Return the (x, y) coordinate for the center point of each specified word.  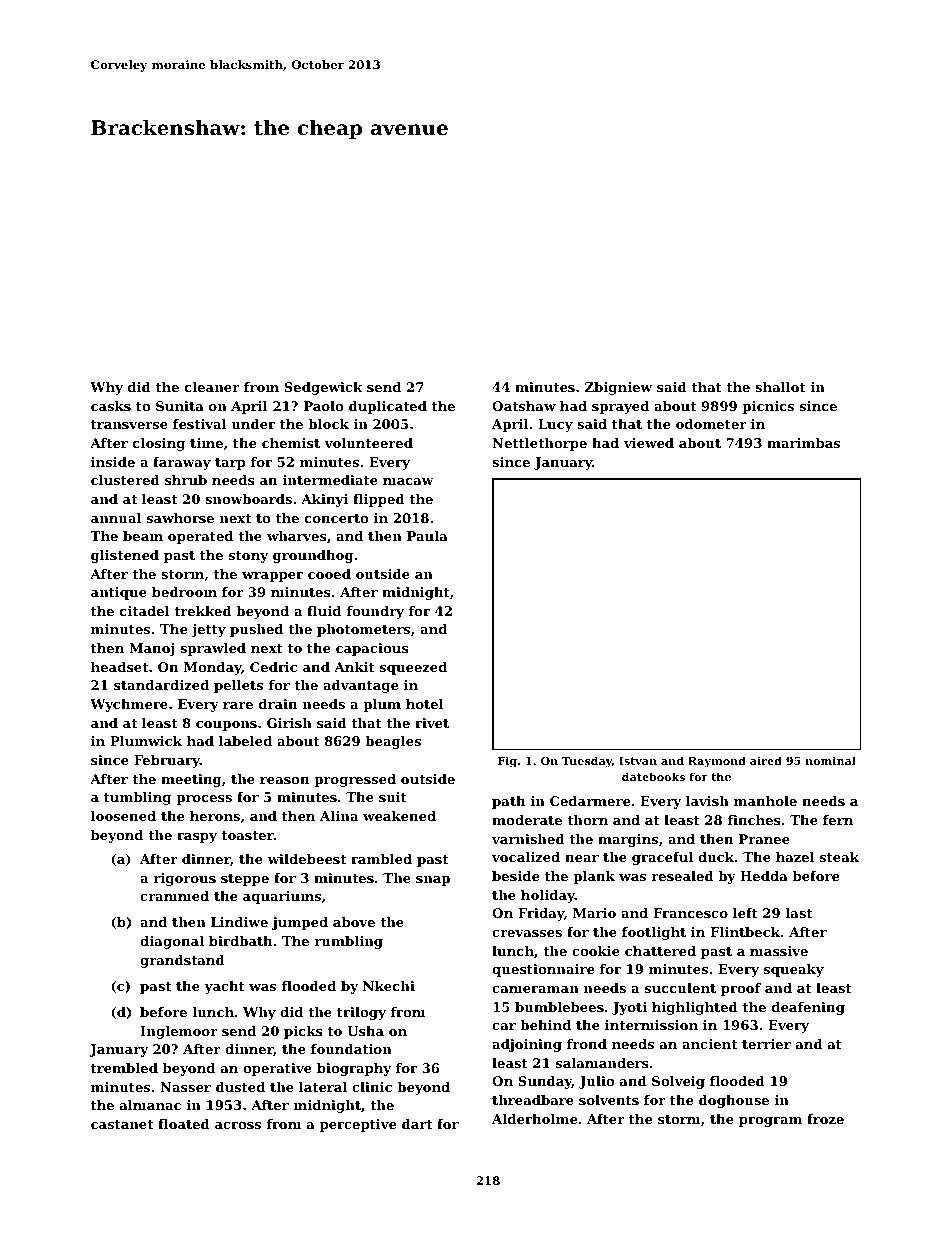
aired (766, 760)
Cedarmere (590, 801)
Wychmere (129, 705)
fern (838, 820)
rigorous (184, 879)
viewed (649, 443)
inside (113, 462)
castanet (122, 1124)
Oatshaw (524, 406)
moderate (527, 820)
